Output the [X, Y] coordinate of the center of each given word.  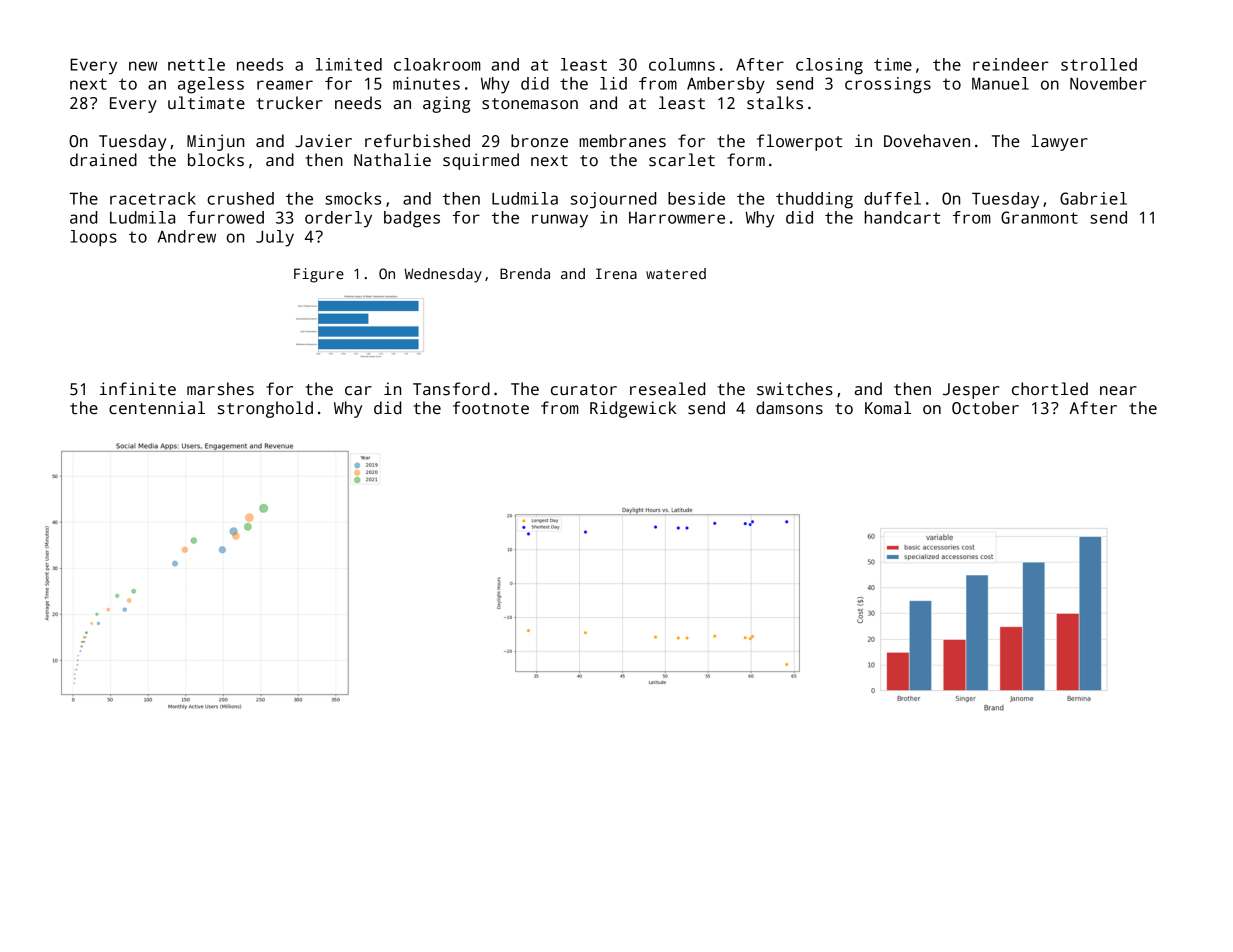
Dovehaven [927, 141]
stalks [775, 103]
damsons [789, 408]
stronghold [265, 409]
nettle [196, 64]
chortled [1050, 389]
